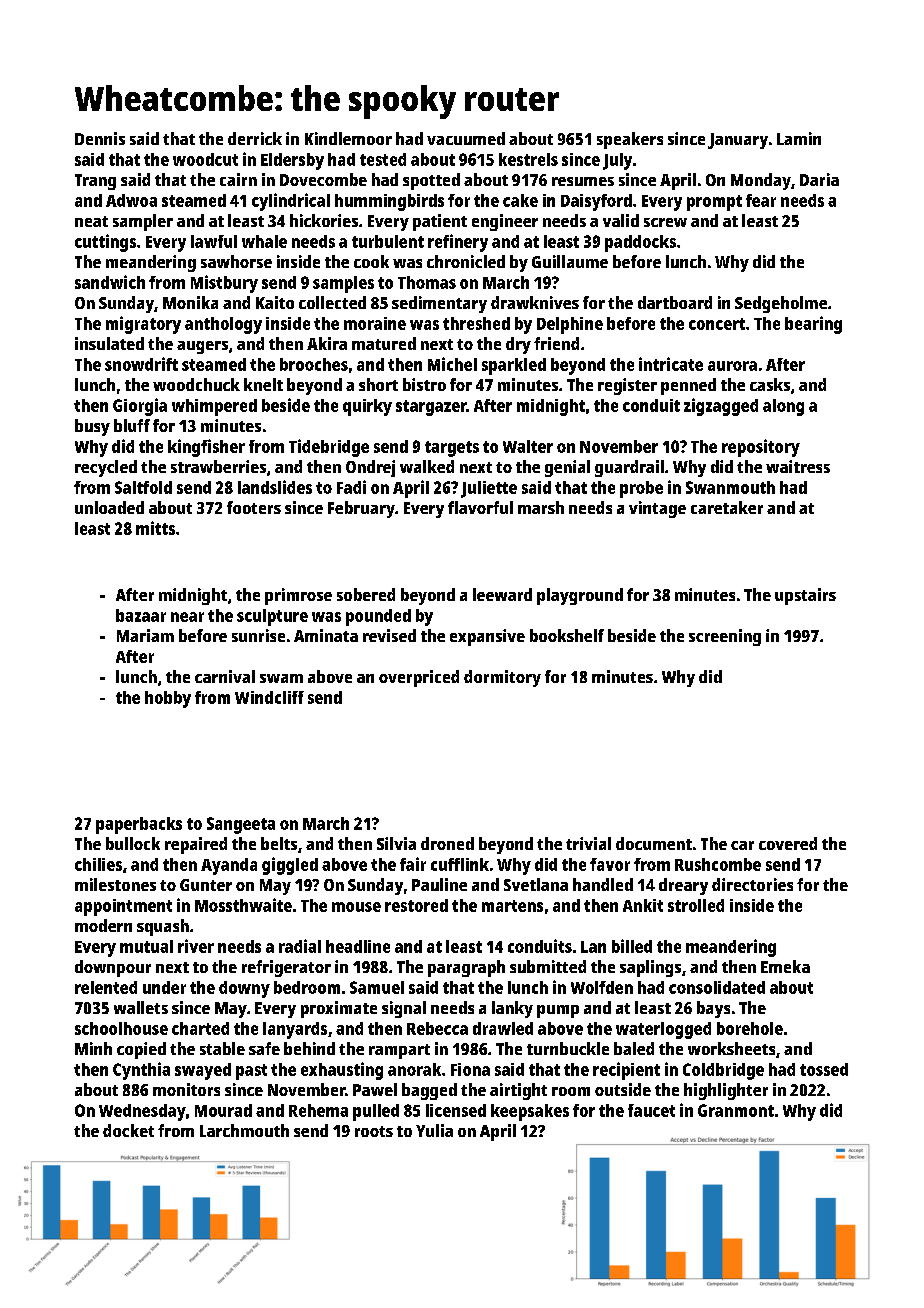 The image size is (924, 1308). I want to click on Granmont, so click(736, 1110).
